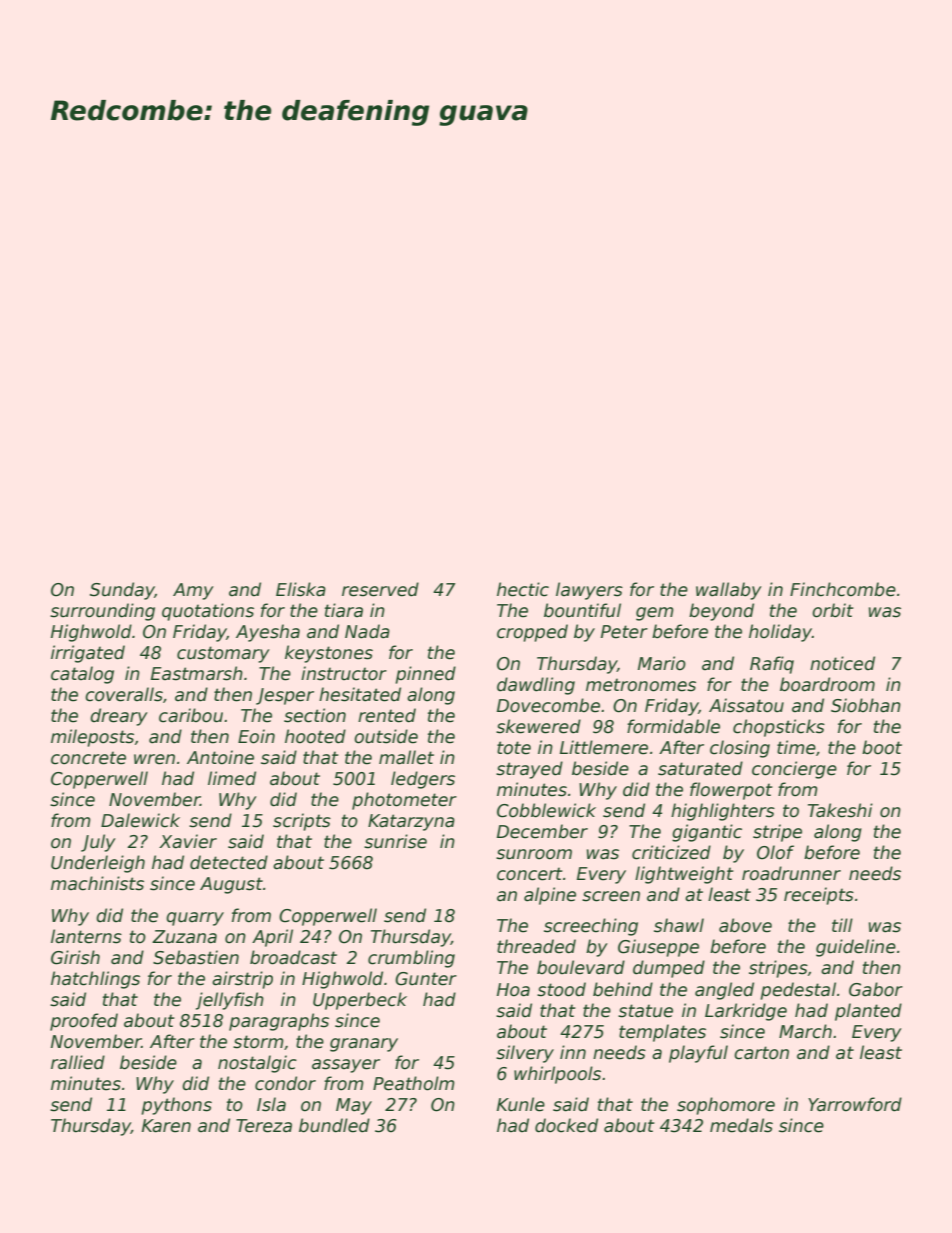 This image has height=1233, width=952. I want to click on concrete, so click(88, 758).
